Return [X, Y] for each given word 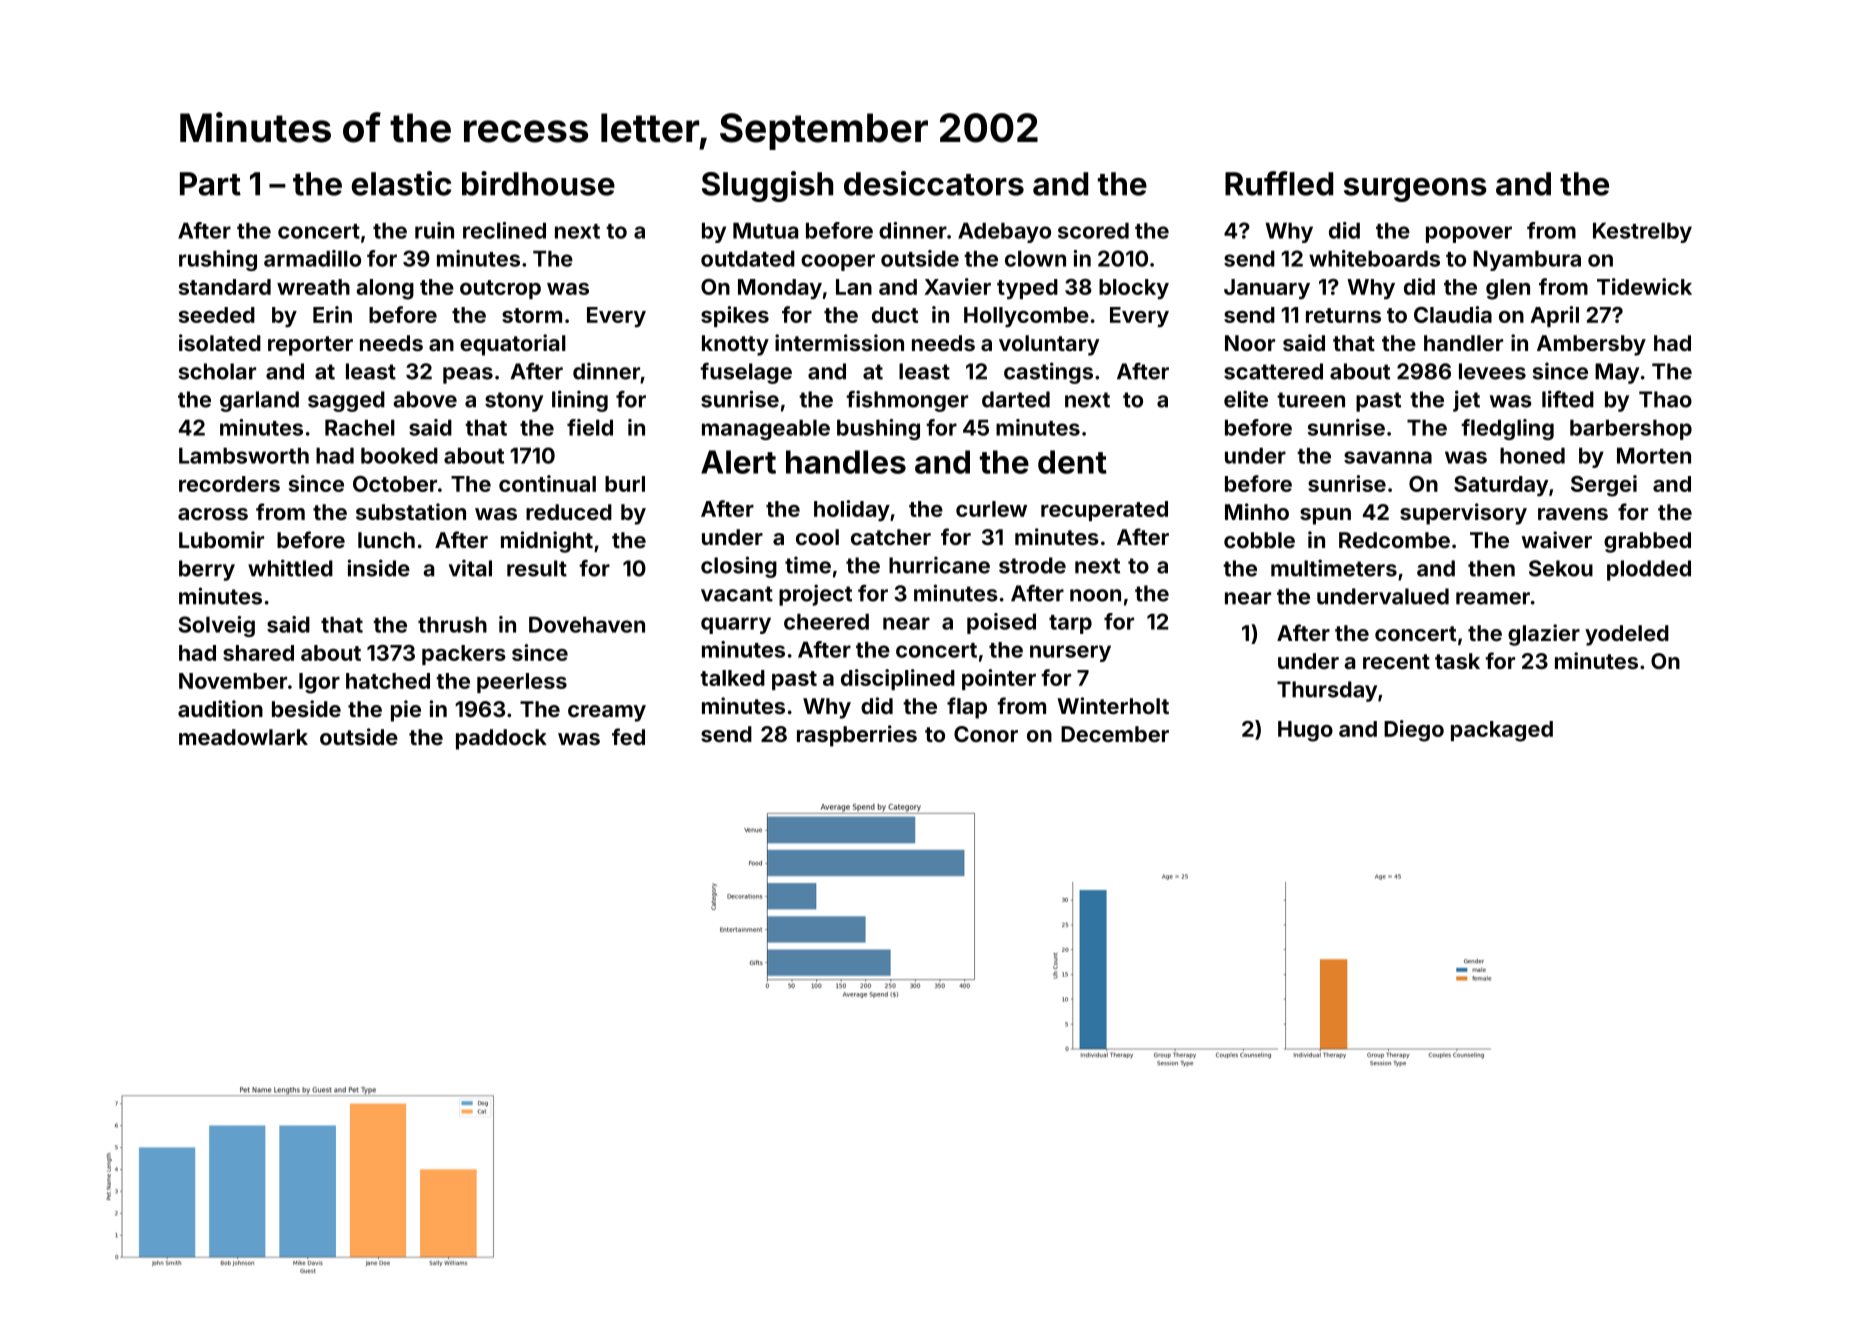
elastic [401, 183]
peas [468, 375]
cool [817, 537]
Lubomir [221, 539]
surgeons [1415, 190]
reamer [1493, 598]
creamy [607, 713]
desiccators [934, 183]
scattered [1273, 371]
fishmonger [907, 401]
